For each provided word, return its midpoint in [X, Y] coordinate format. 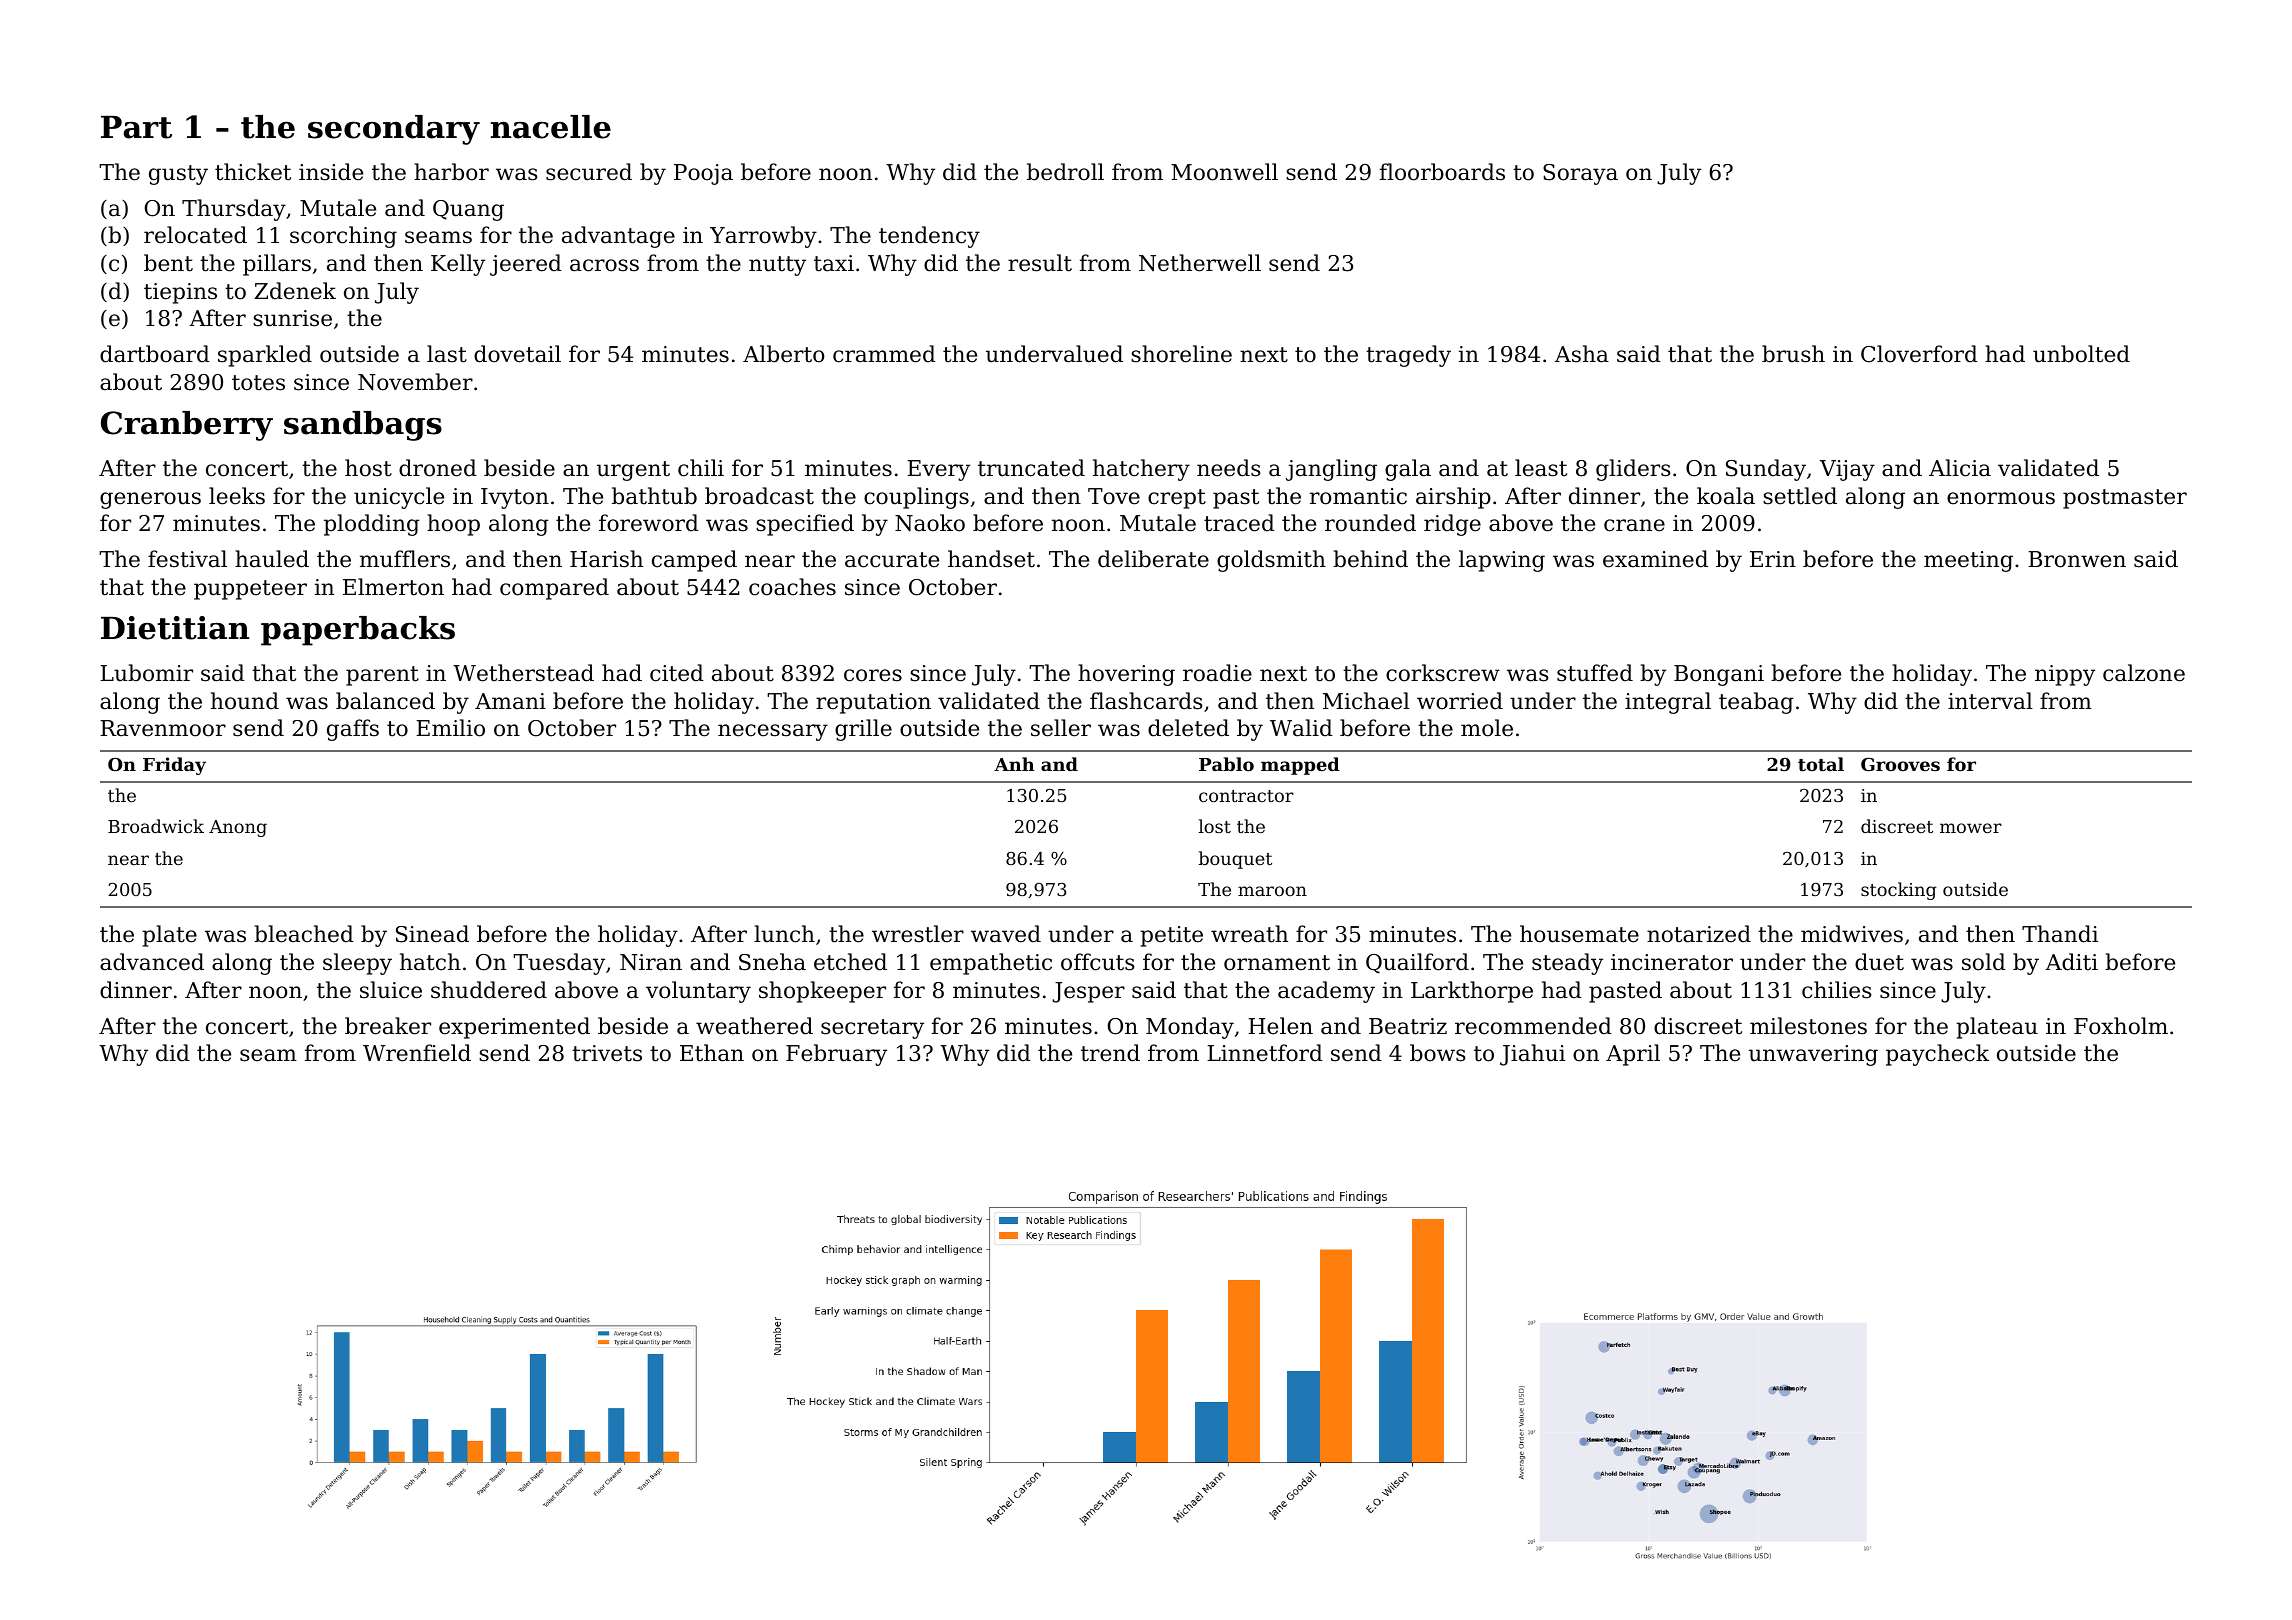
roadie [1217, 673]
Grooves [1900, 764]
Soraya [1580, 174]
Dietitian [175, 628]
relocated [195, 235]
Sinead [432, 934]
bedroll [1065, 172]
